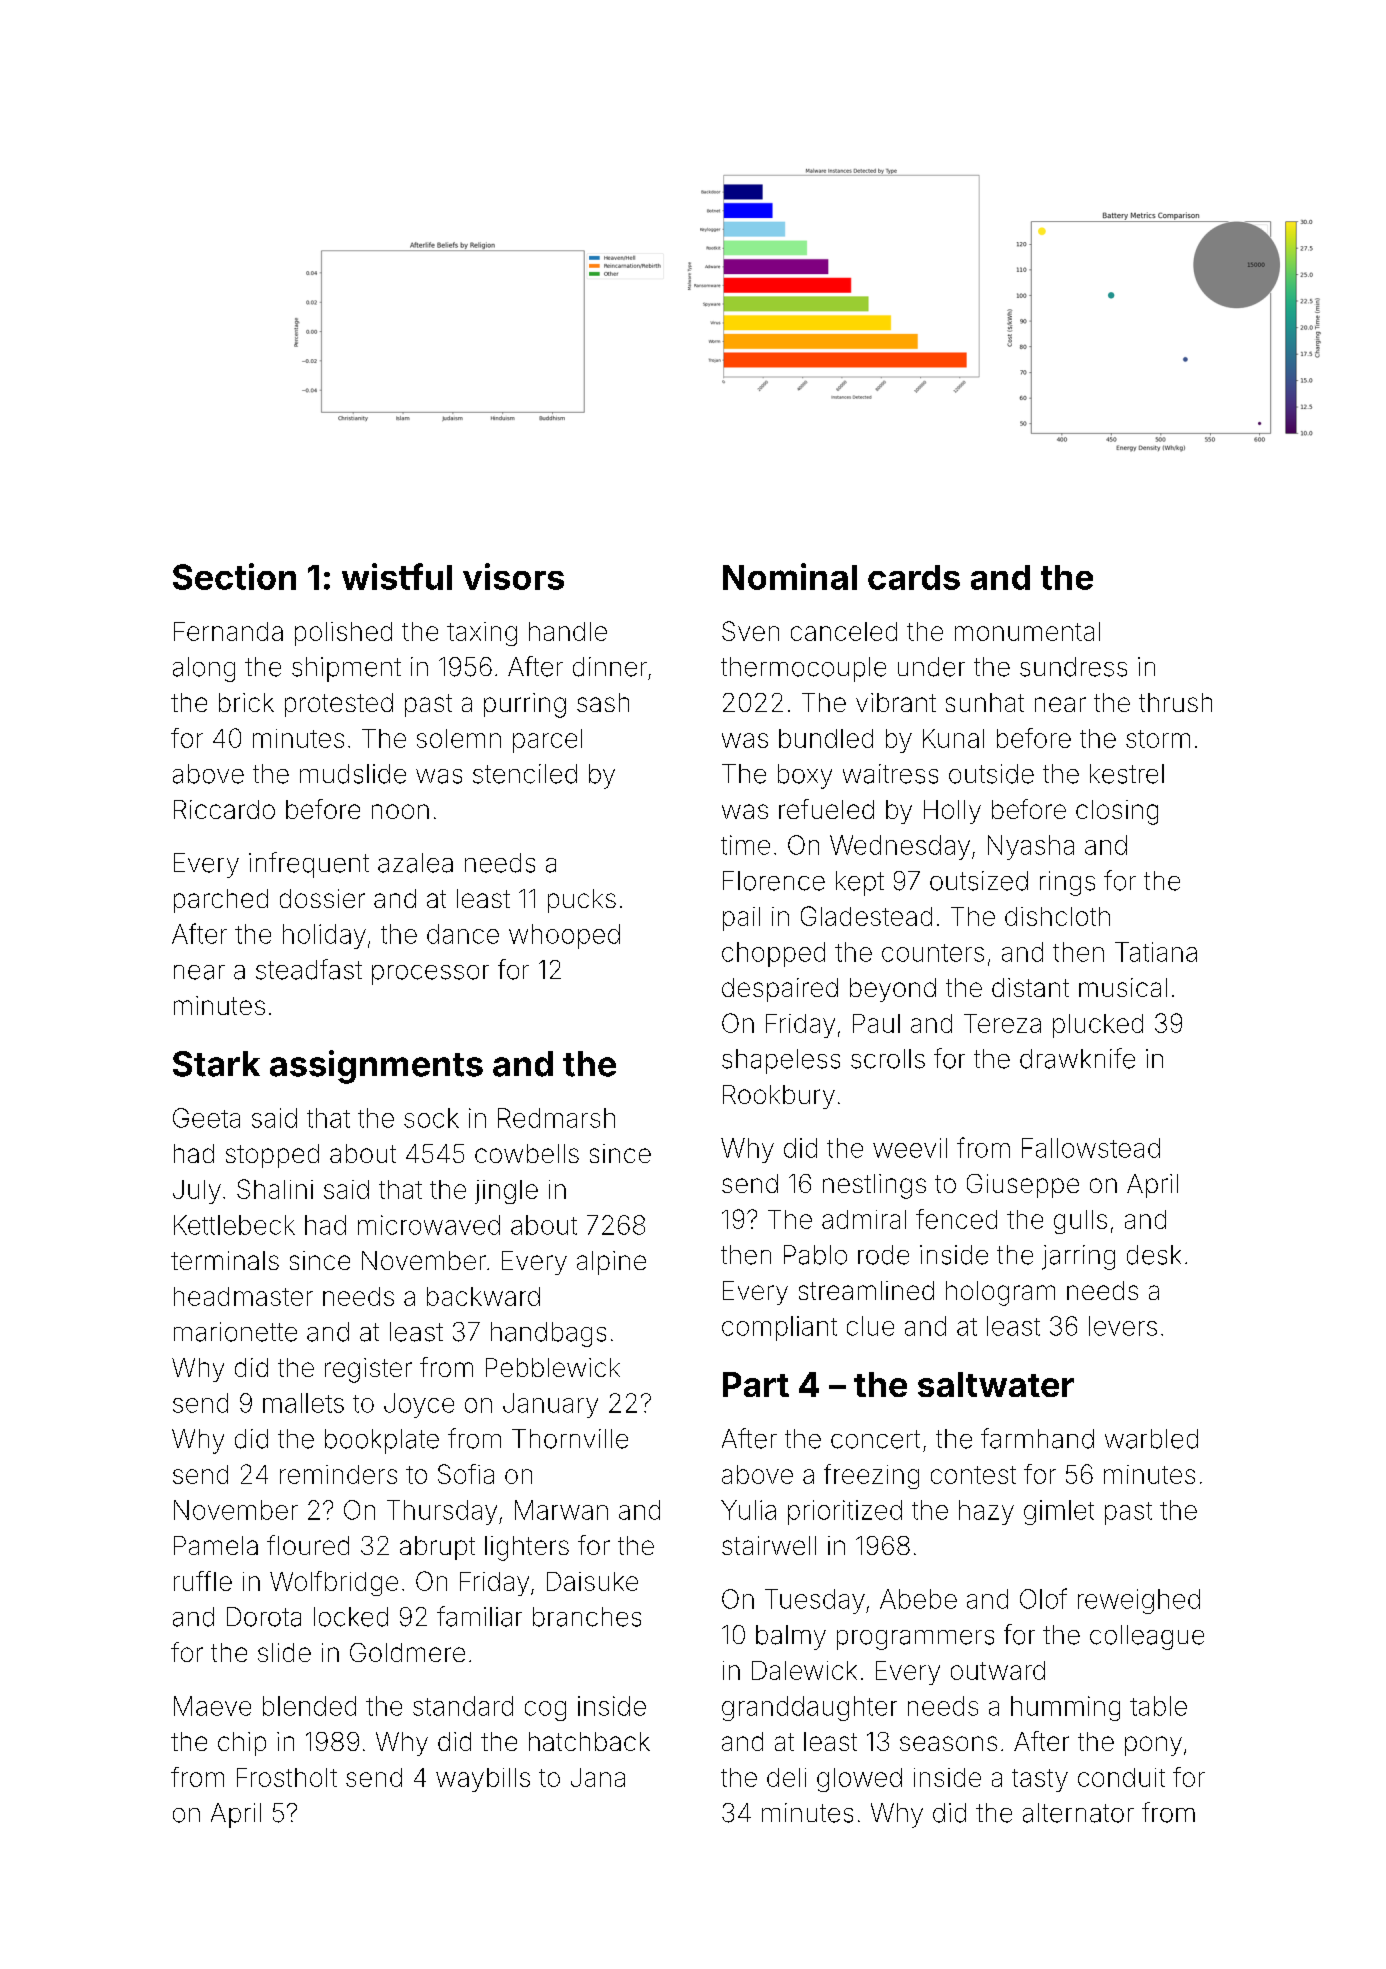  Describe the element at coordinates (561, 1510) in the document. I see `Marwan` at that location.
